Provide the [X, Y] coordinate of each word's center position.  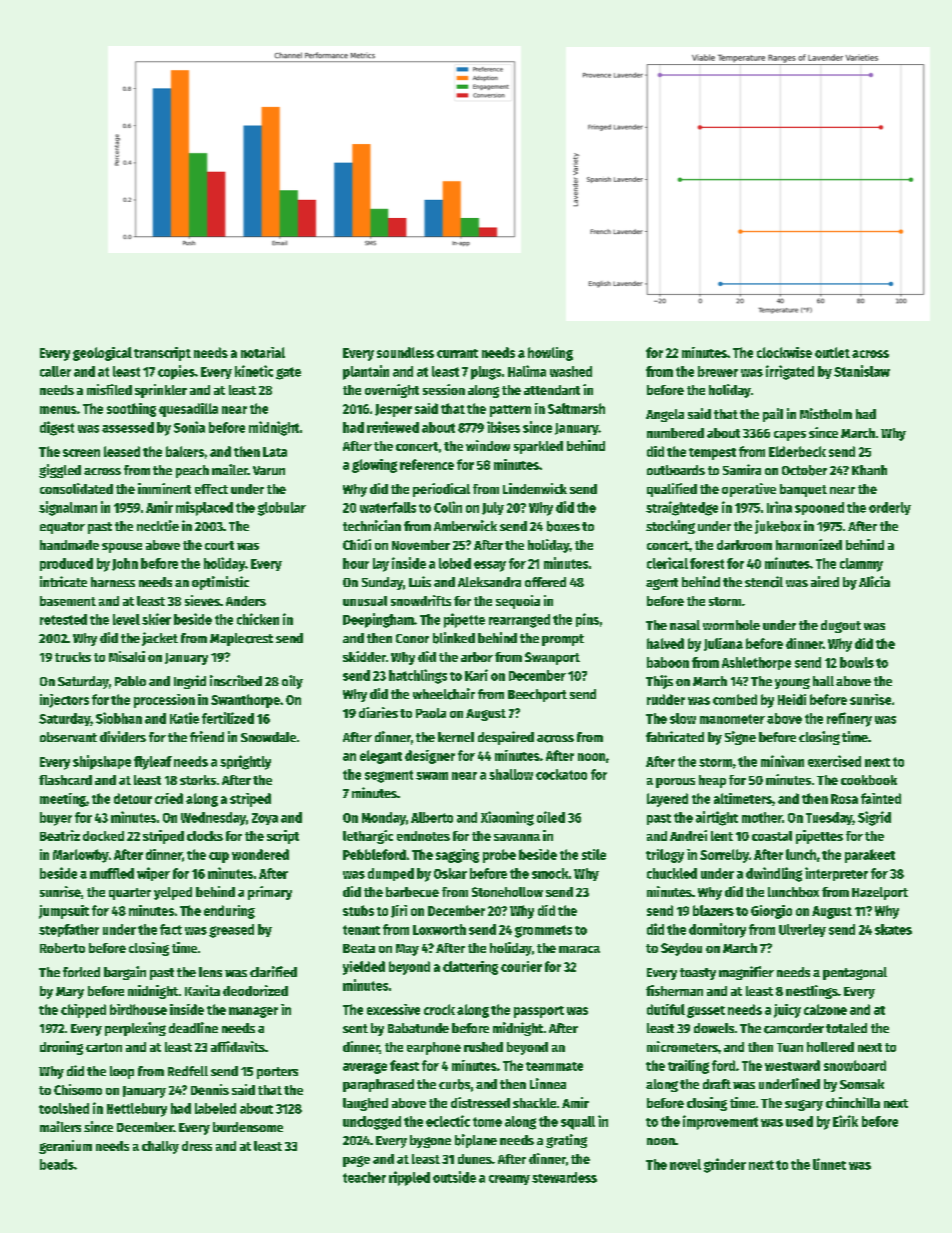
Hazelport [880, 893]
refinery [849, 719]
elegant [381, 757]
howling [550, 354]
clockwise [784, 352]
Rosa [844, 799]
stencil [764, 582]
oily [292, 682]
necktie [158, 525]
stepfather [69, 930]
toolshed [64, 1108]
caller [55, 371]
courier [521, 966]
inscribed [236, 680]
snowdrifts [421, 600]
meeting [63, 800]
